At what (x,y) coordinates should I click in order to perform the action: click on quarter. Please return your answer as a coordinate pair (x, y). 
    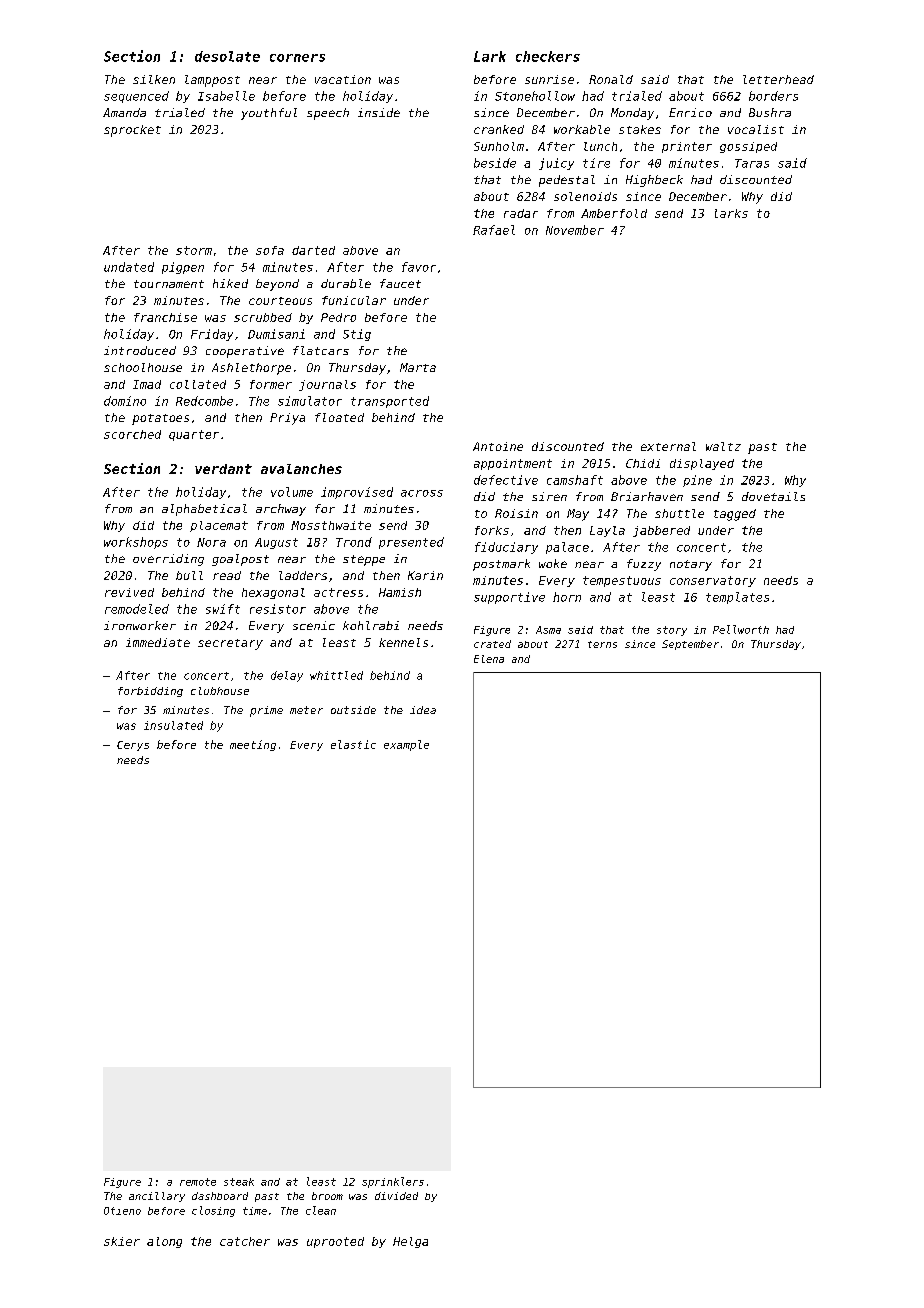
    Looking at the image, I should click on (194, 435).
